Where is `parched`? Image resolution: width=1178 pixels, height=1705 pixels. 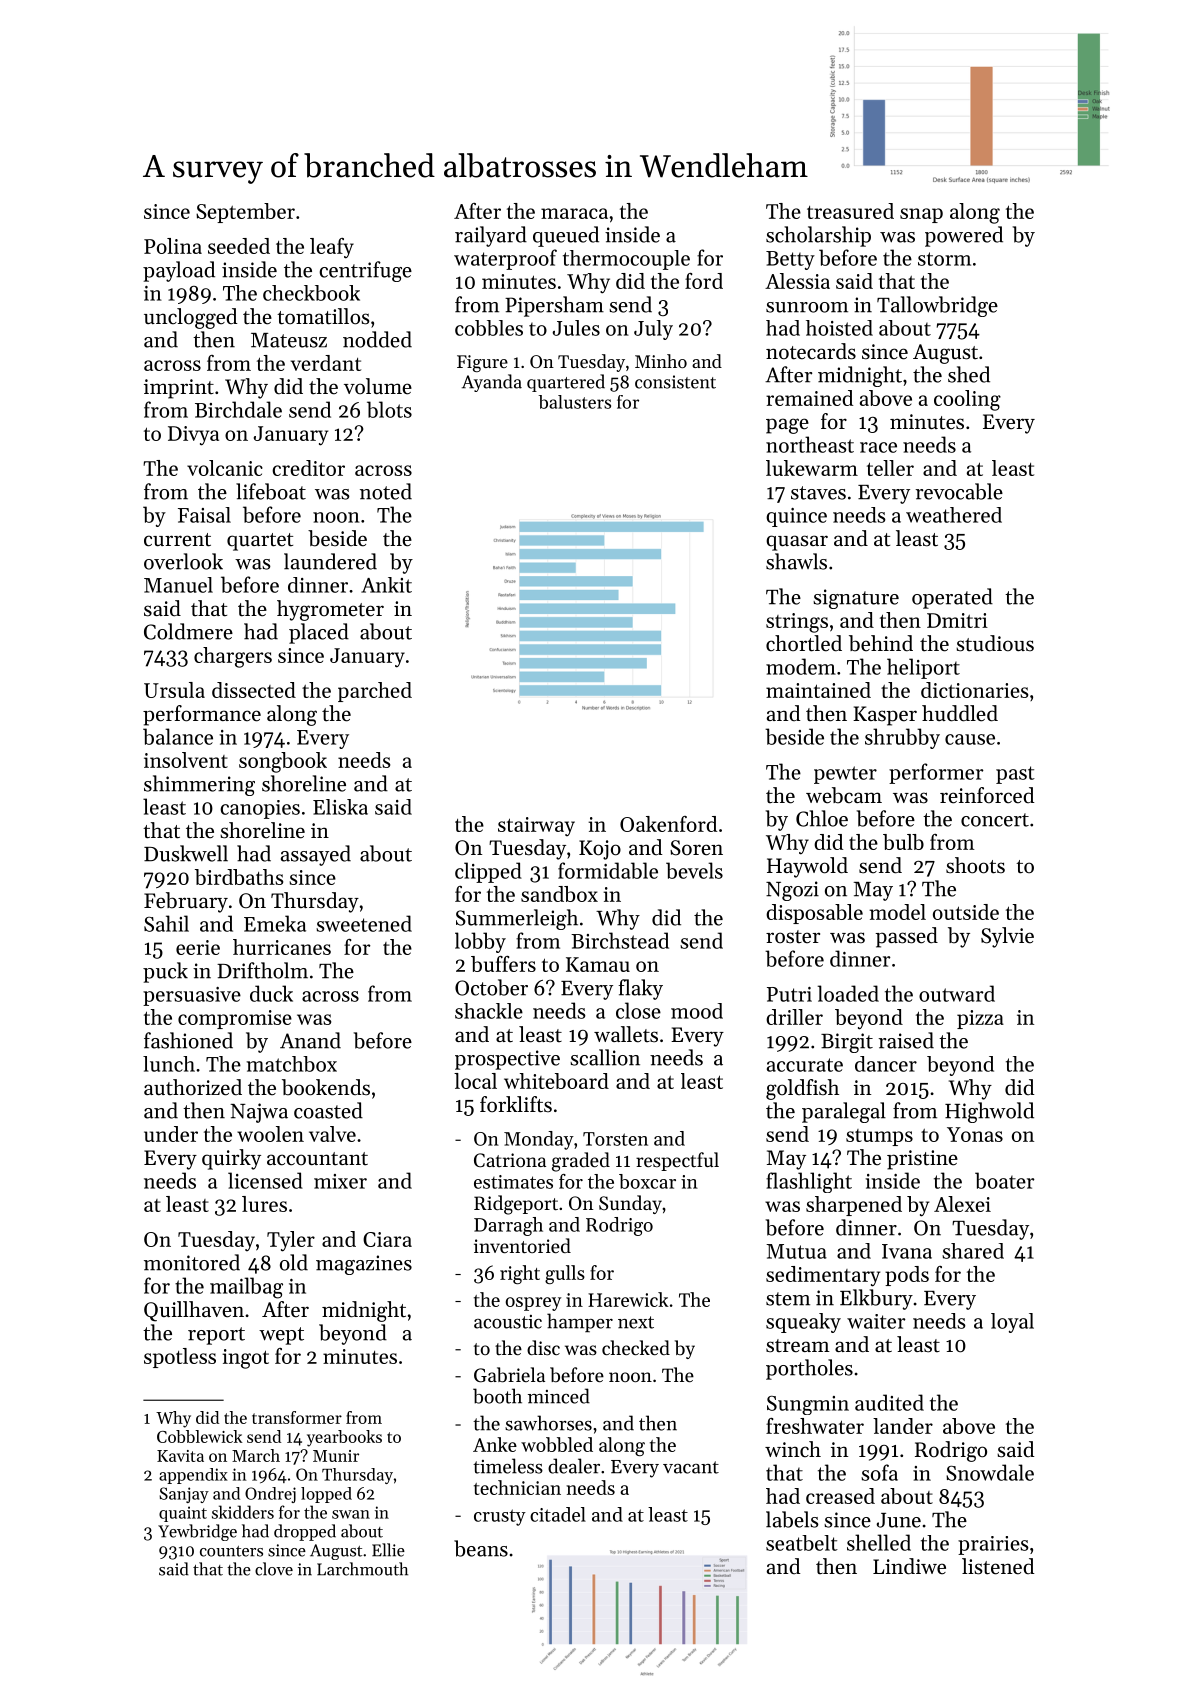
parched is located at coordinates (375, 692).
